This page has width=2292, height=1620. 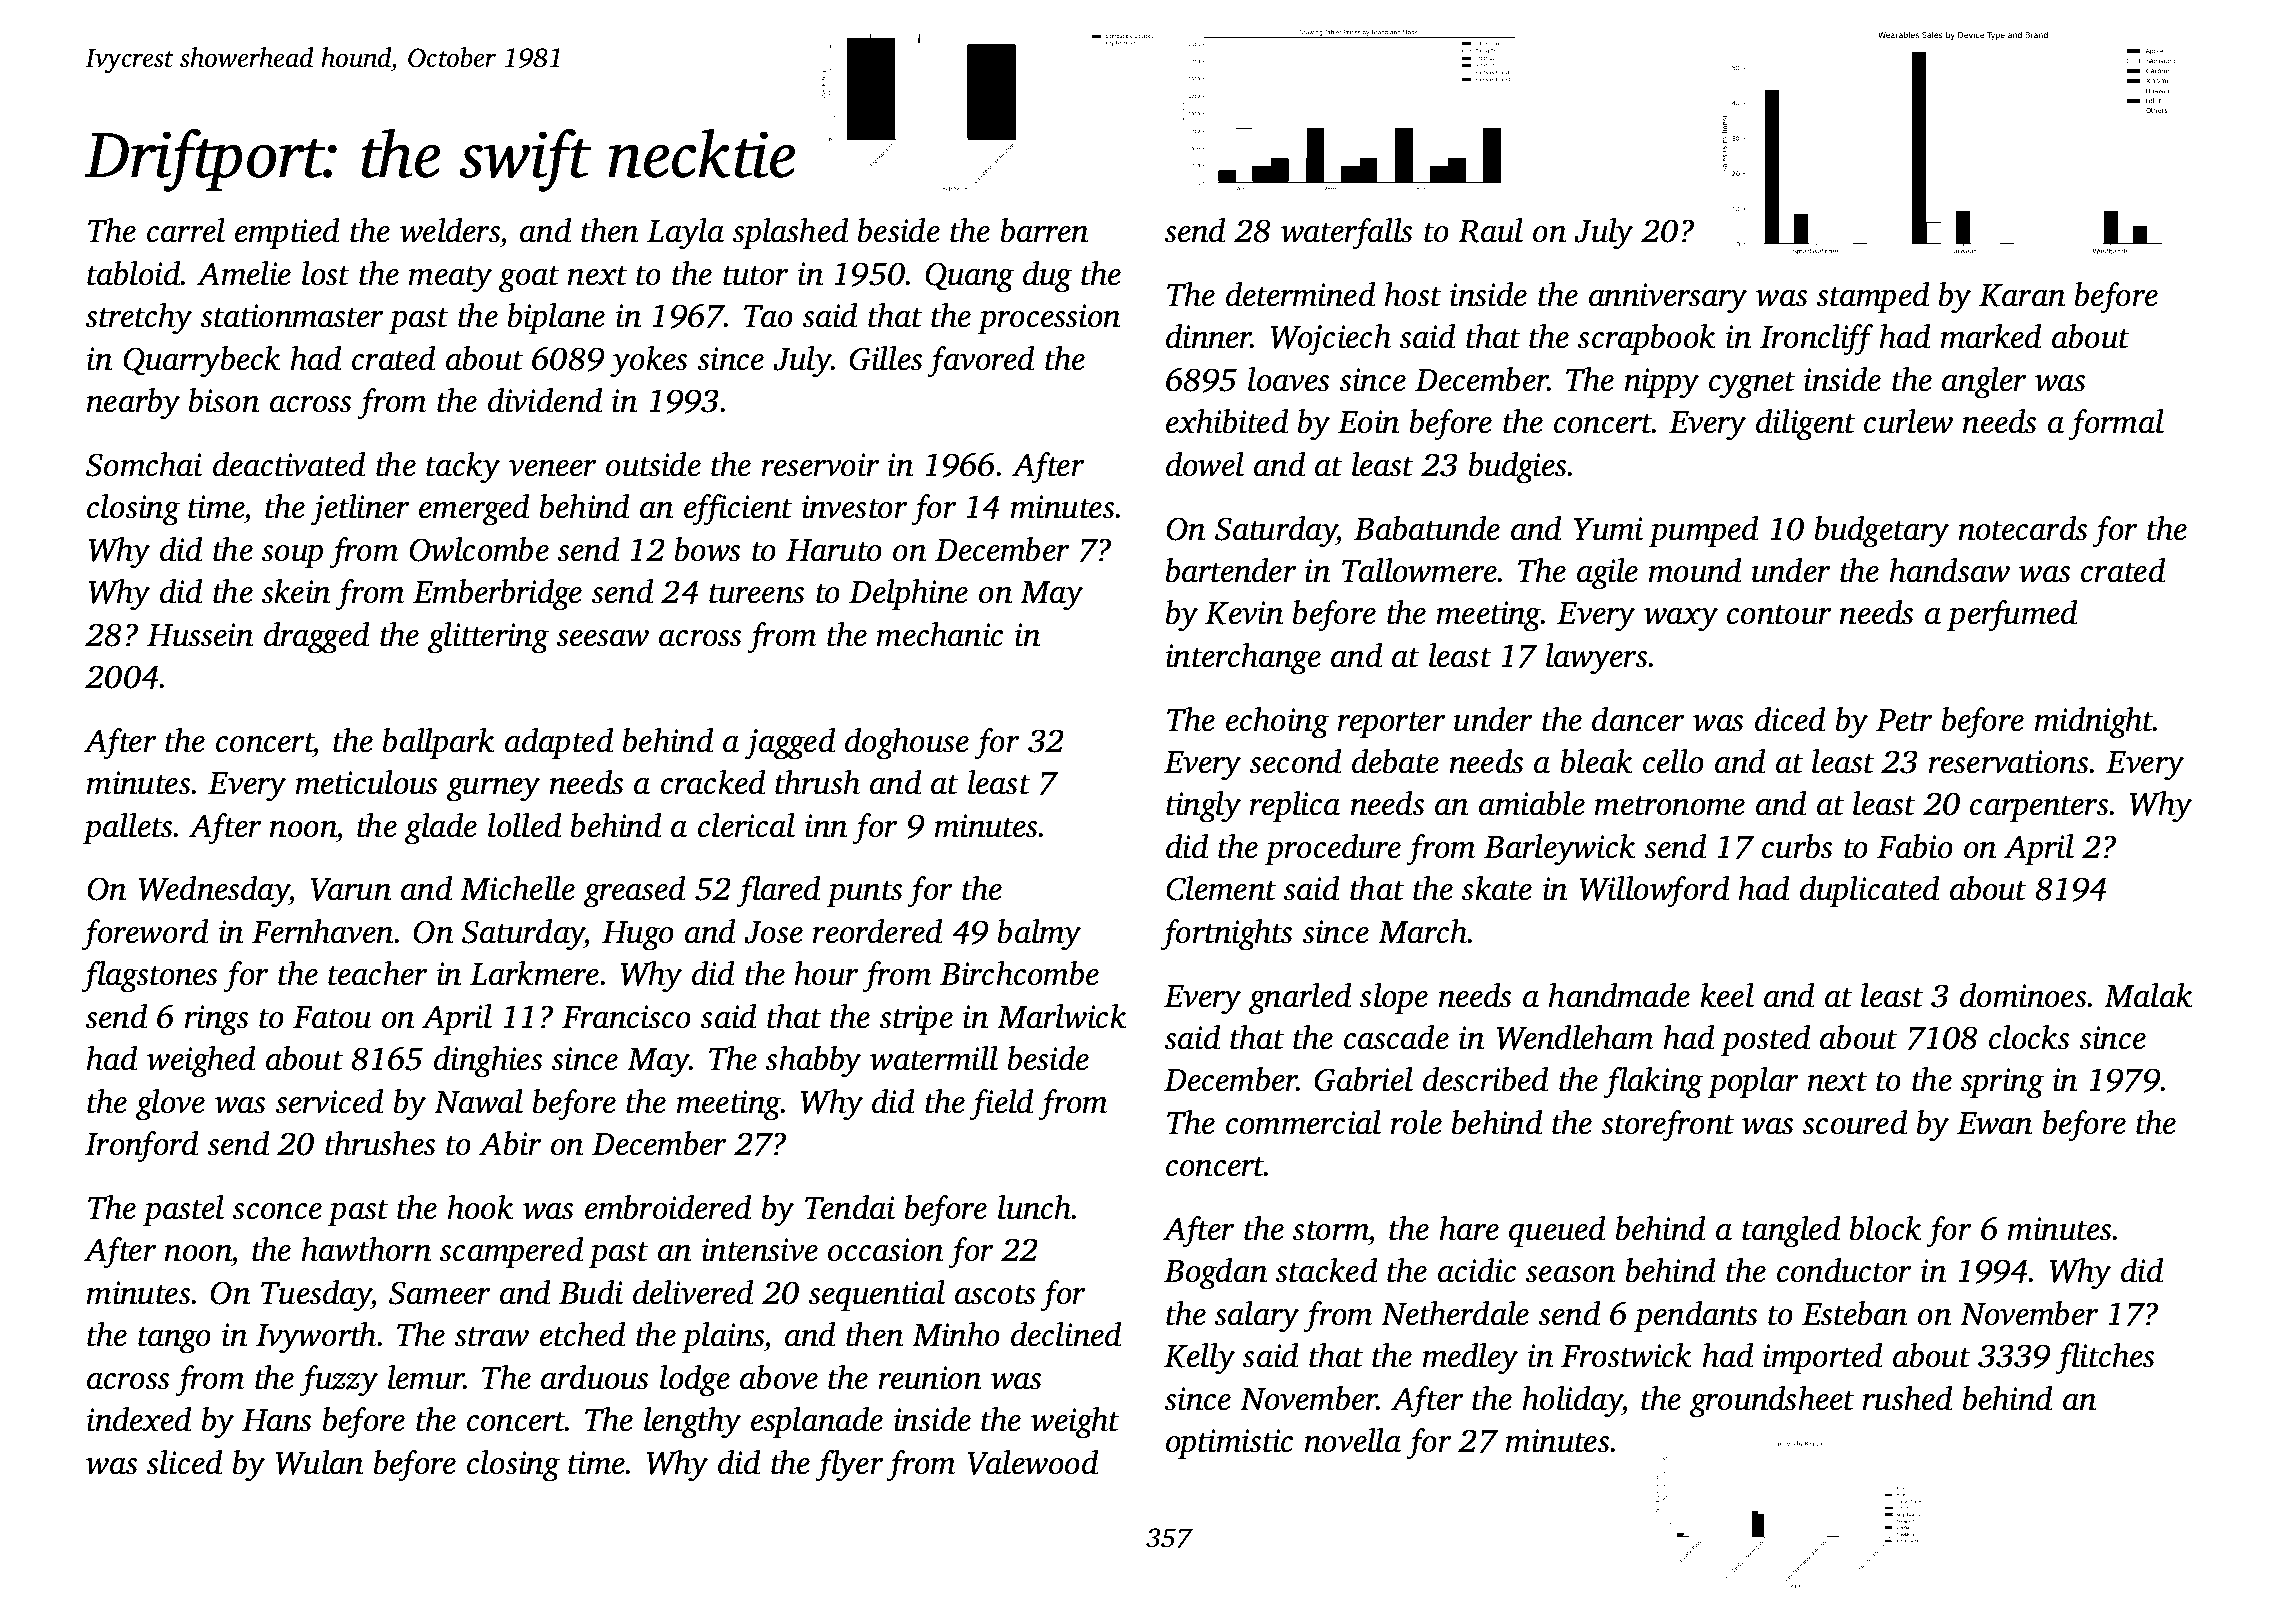 What do you see at coordinates (1869, 891) in the page?
I see `duplicated` at bounding box center [1869, 891].
